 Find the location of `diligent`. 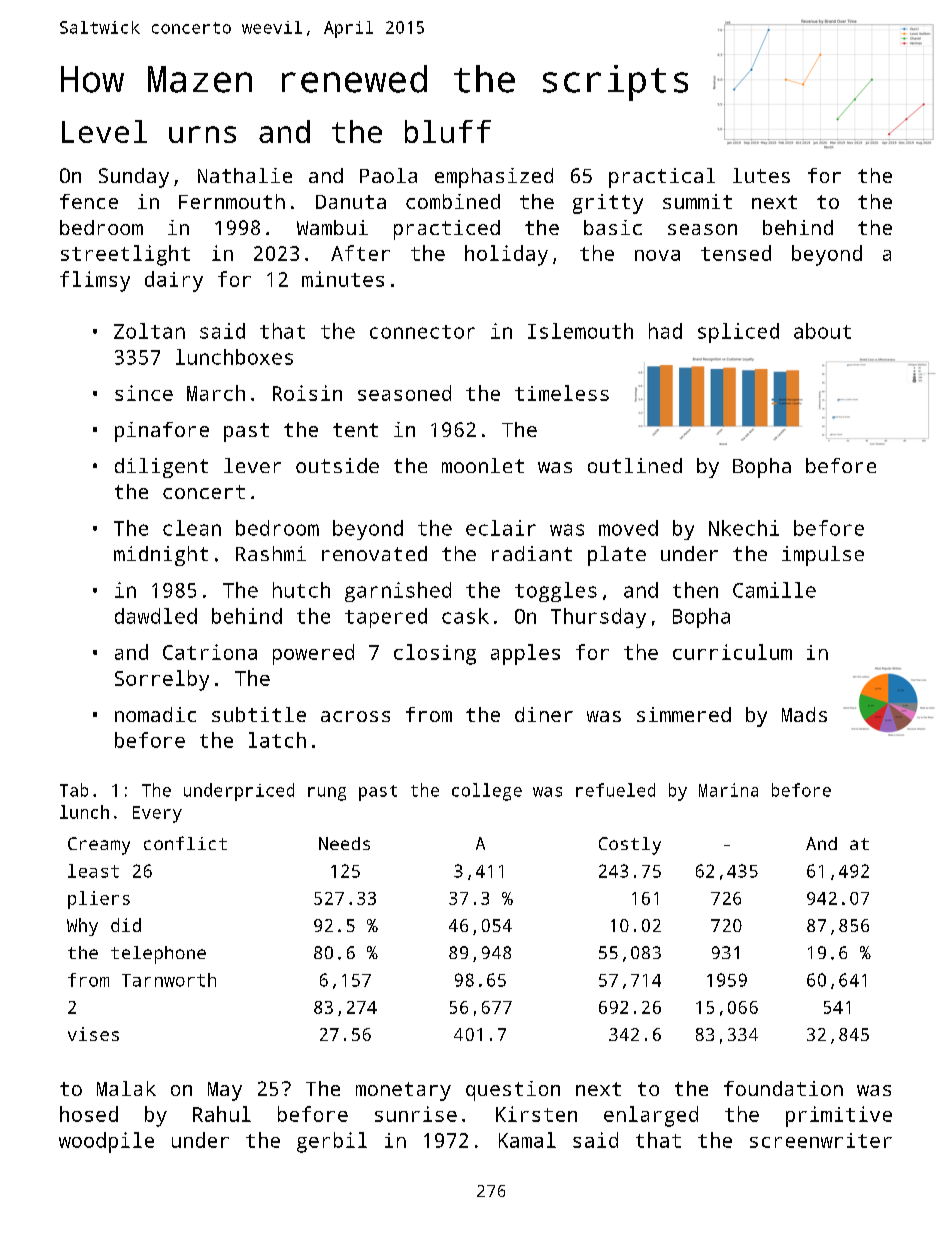

diligent is located at coordinates (161, 468).
